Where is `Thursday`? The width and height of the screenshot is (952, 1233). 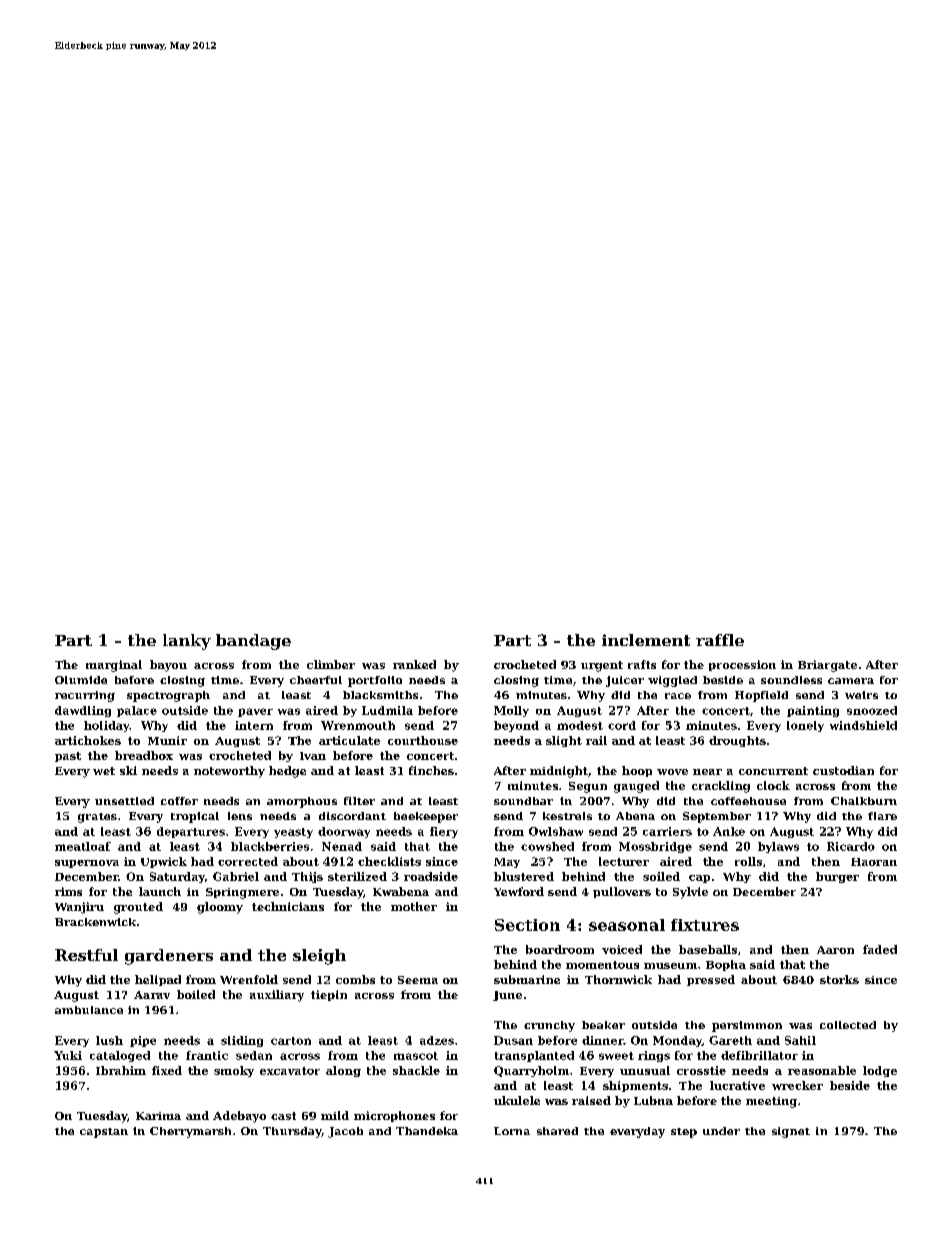
Thursday is located at coordinates (292, 1132).
